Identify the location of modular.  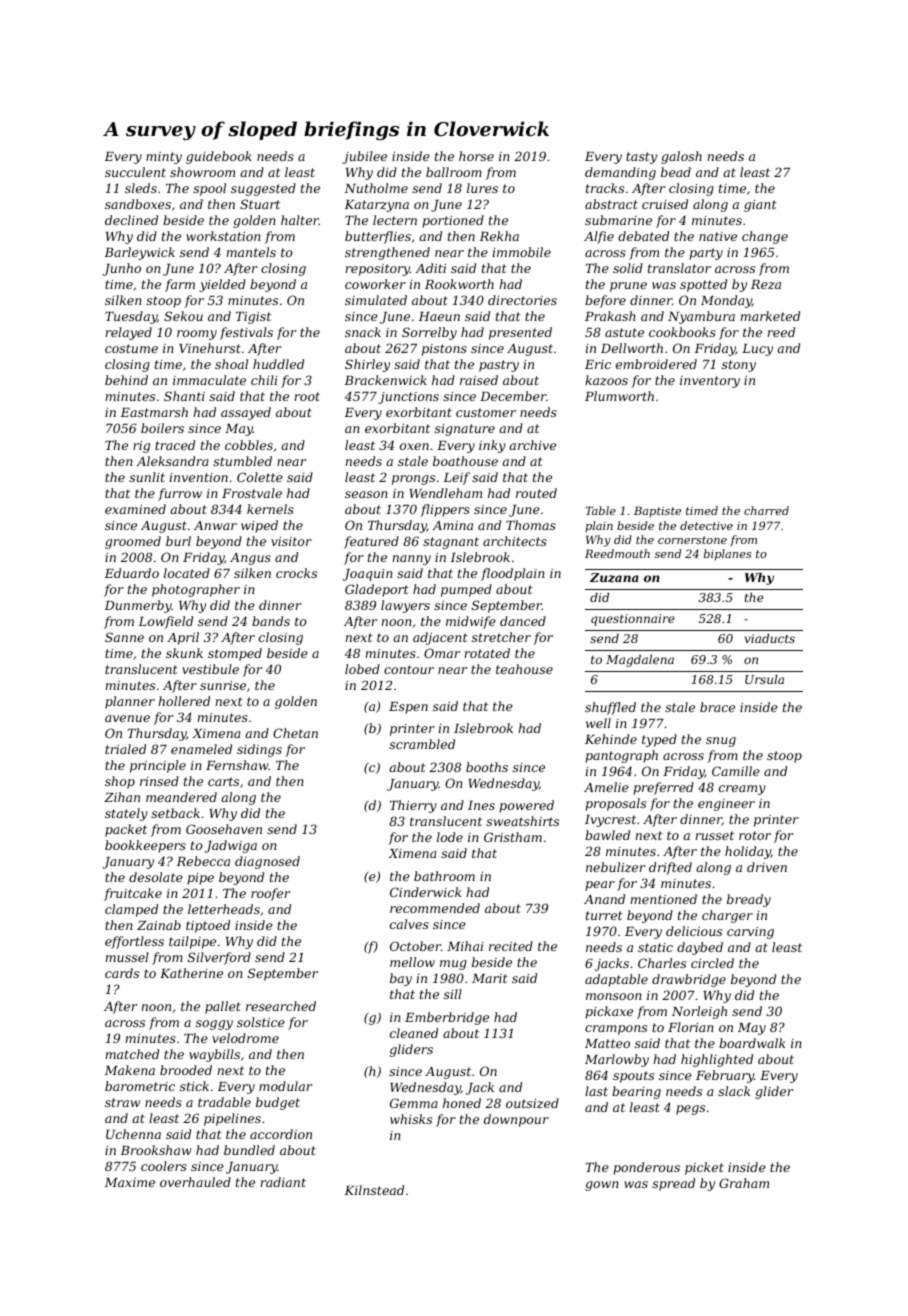
(285, 1086).
